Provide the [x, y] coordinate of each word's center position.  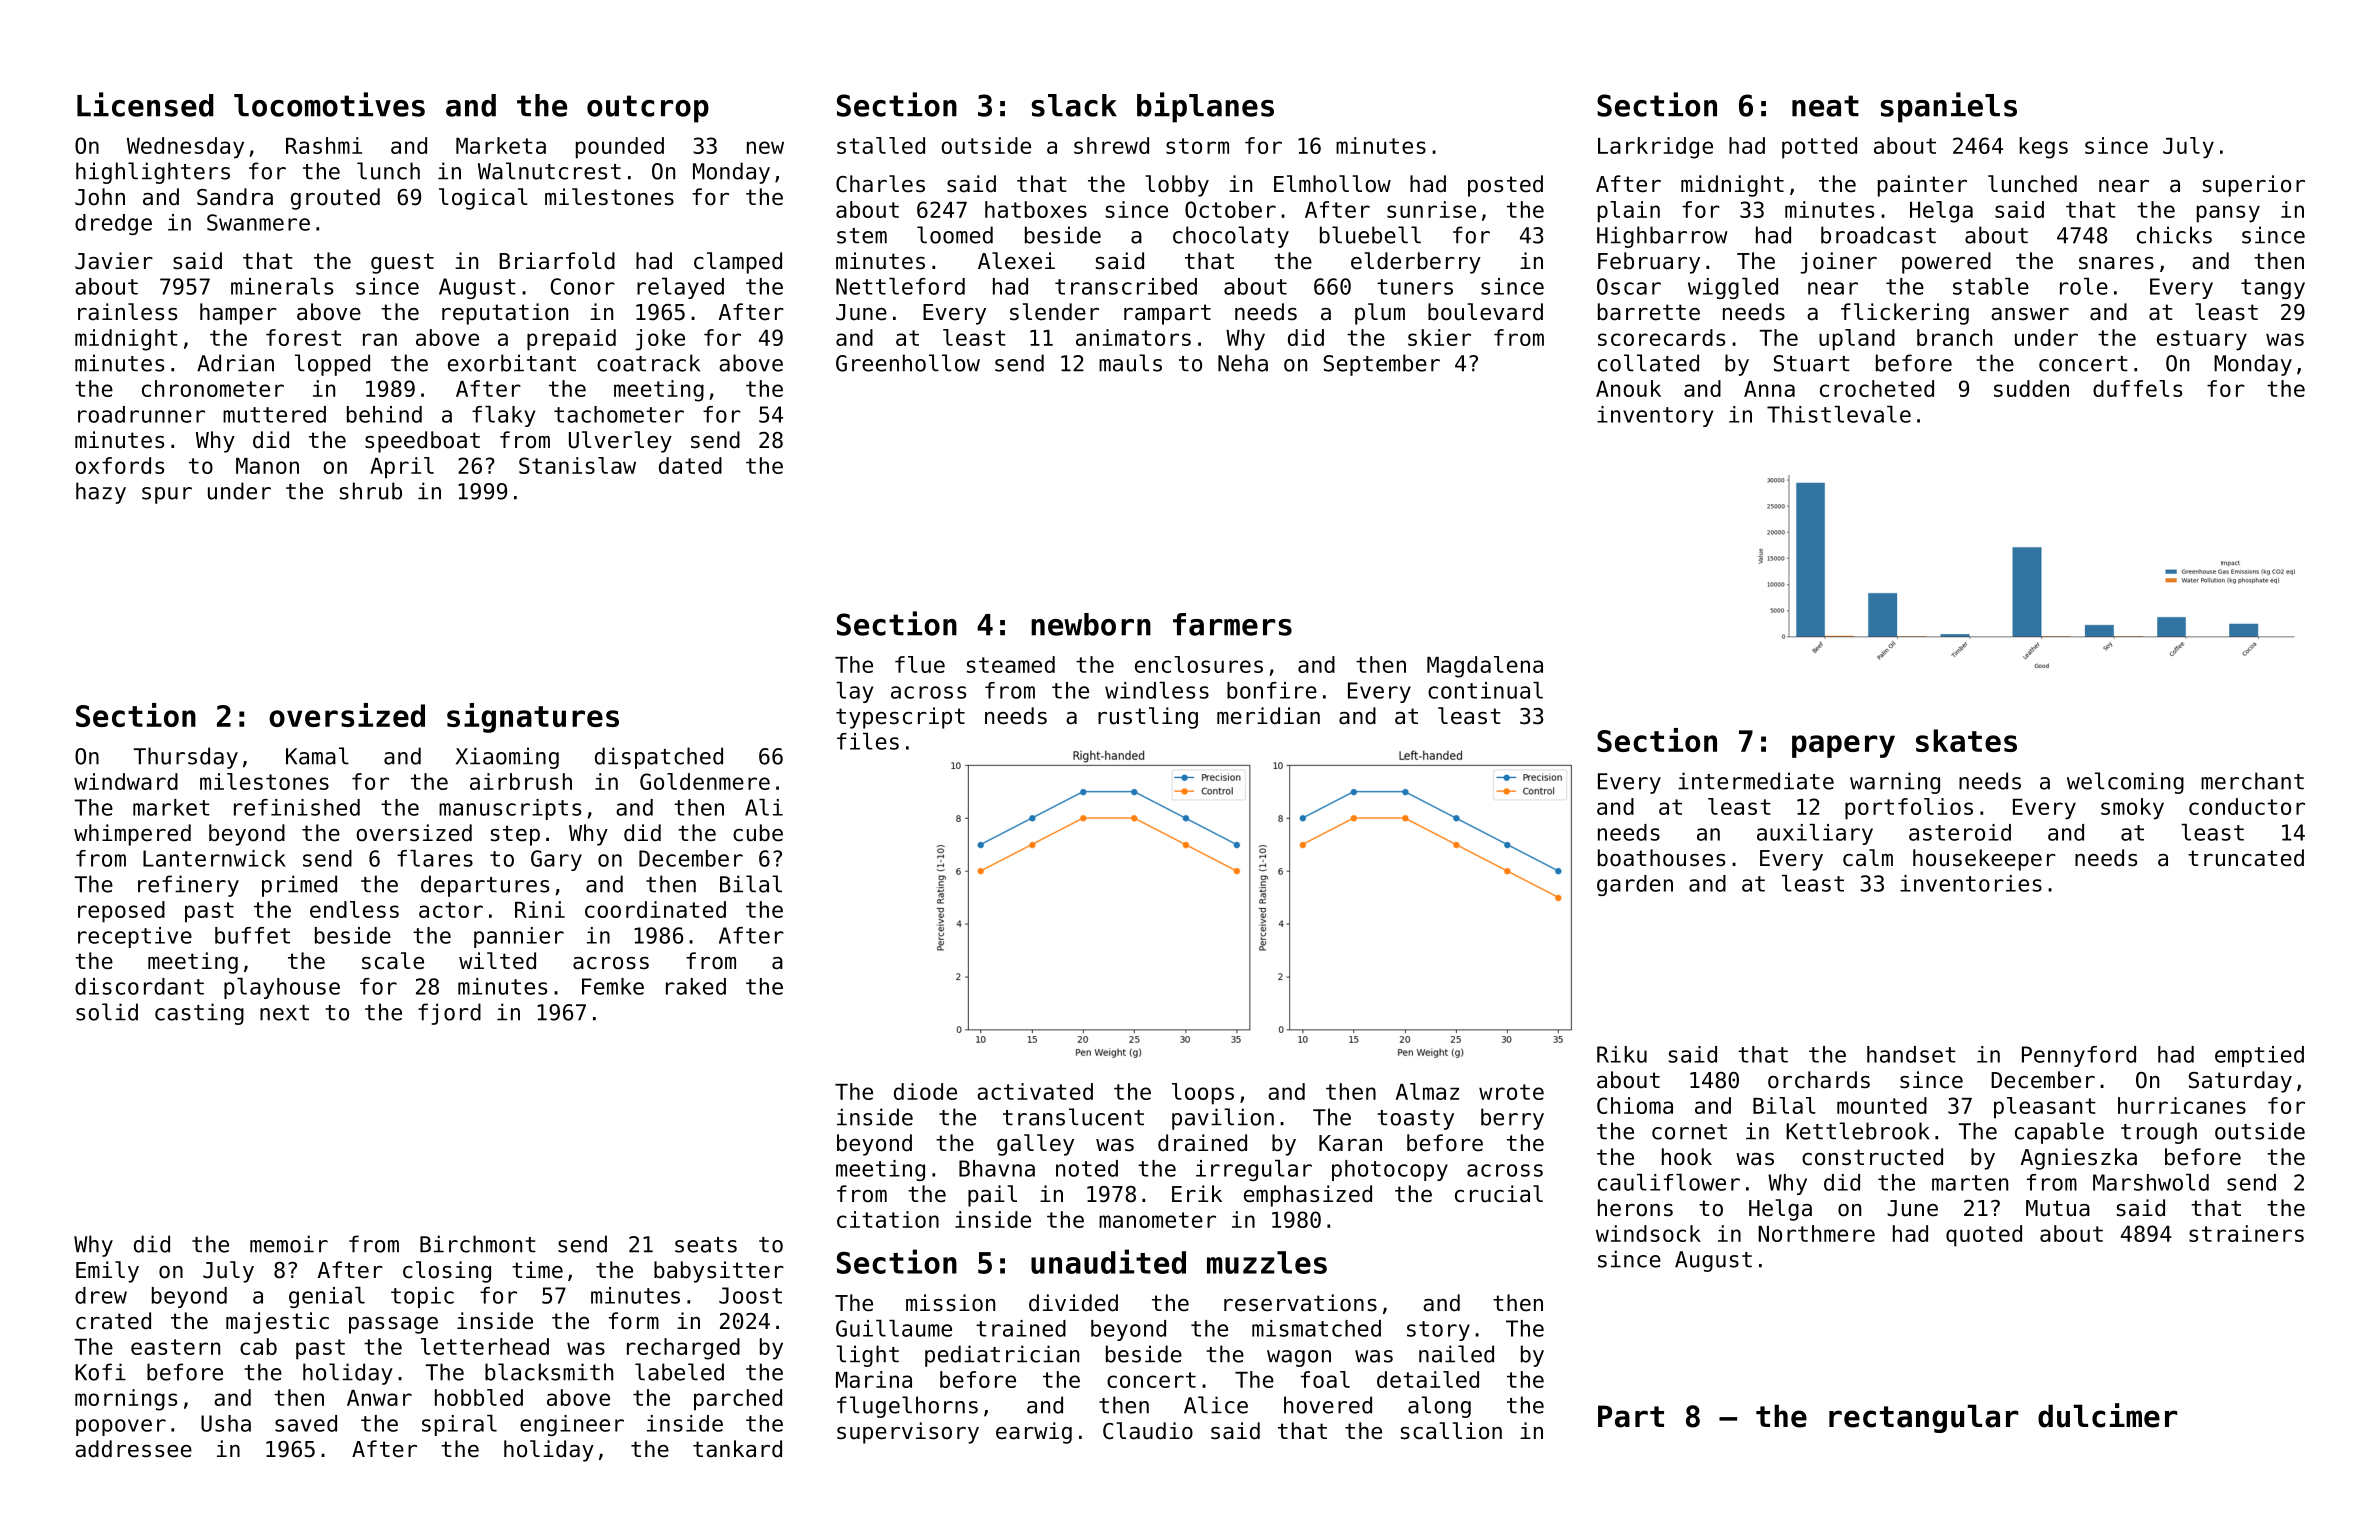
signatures [533, 718]
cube [758, 833]
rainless [127, 312]
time [537, 1270]
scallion [1451, 1431]
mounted [1882, 1105]
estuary [2202, 340]
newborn [1091, 624]
